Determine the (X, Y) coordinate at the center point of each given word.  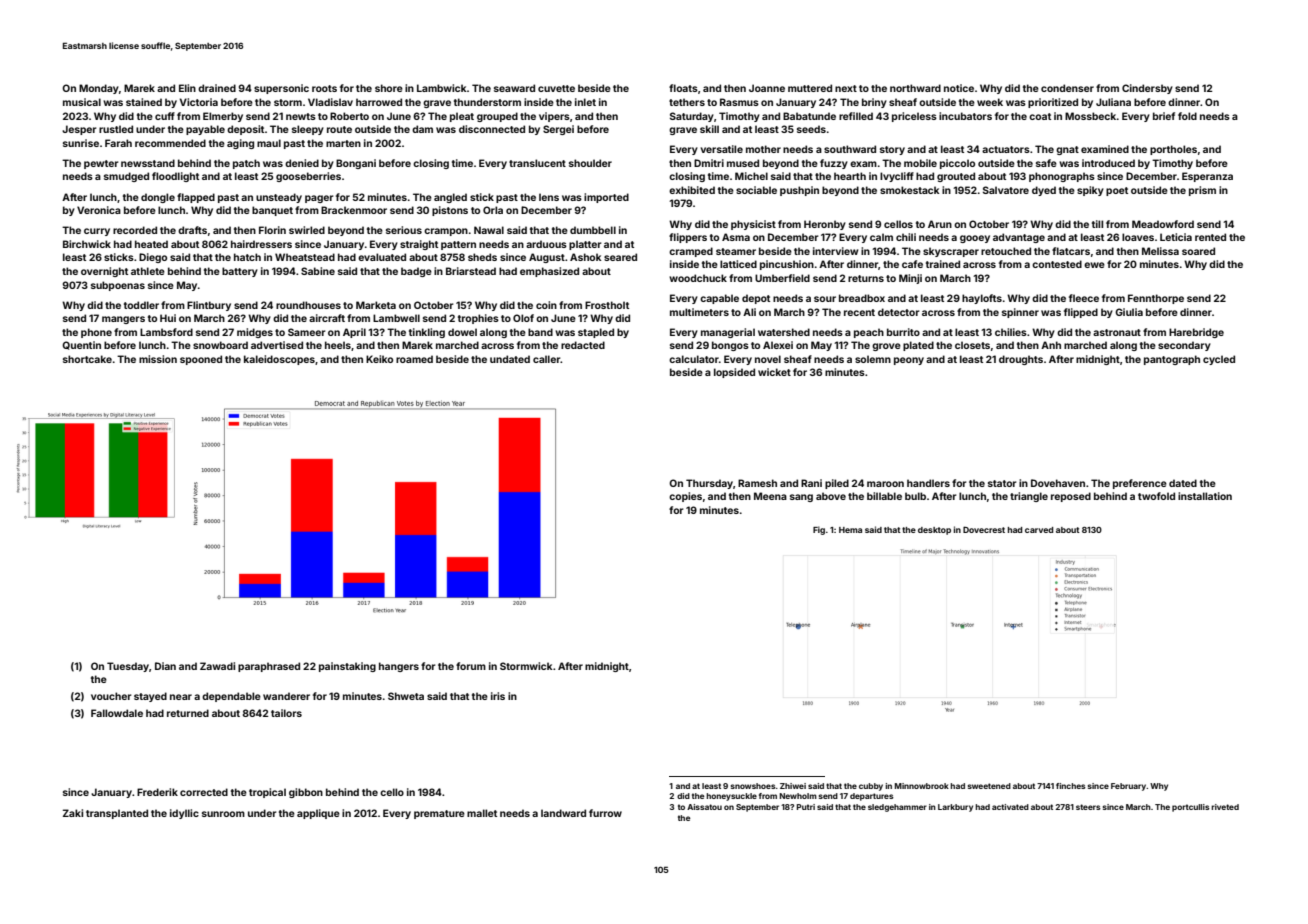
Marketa (376, 305)
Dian (165, 666)
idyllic (184, 814)
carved (1039, 530)
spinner (1020, 313)
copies (685, 497)
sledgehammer (897, 808)
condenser (1067, 88)
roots (324, 88)
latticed (738, 264)
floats (683, 88)
